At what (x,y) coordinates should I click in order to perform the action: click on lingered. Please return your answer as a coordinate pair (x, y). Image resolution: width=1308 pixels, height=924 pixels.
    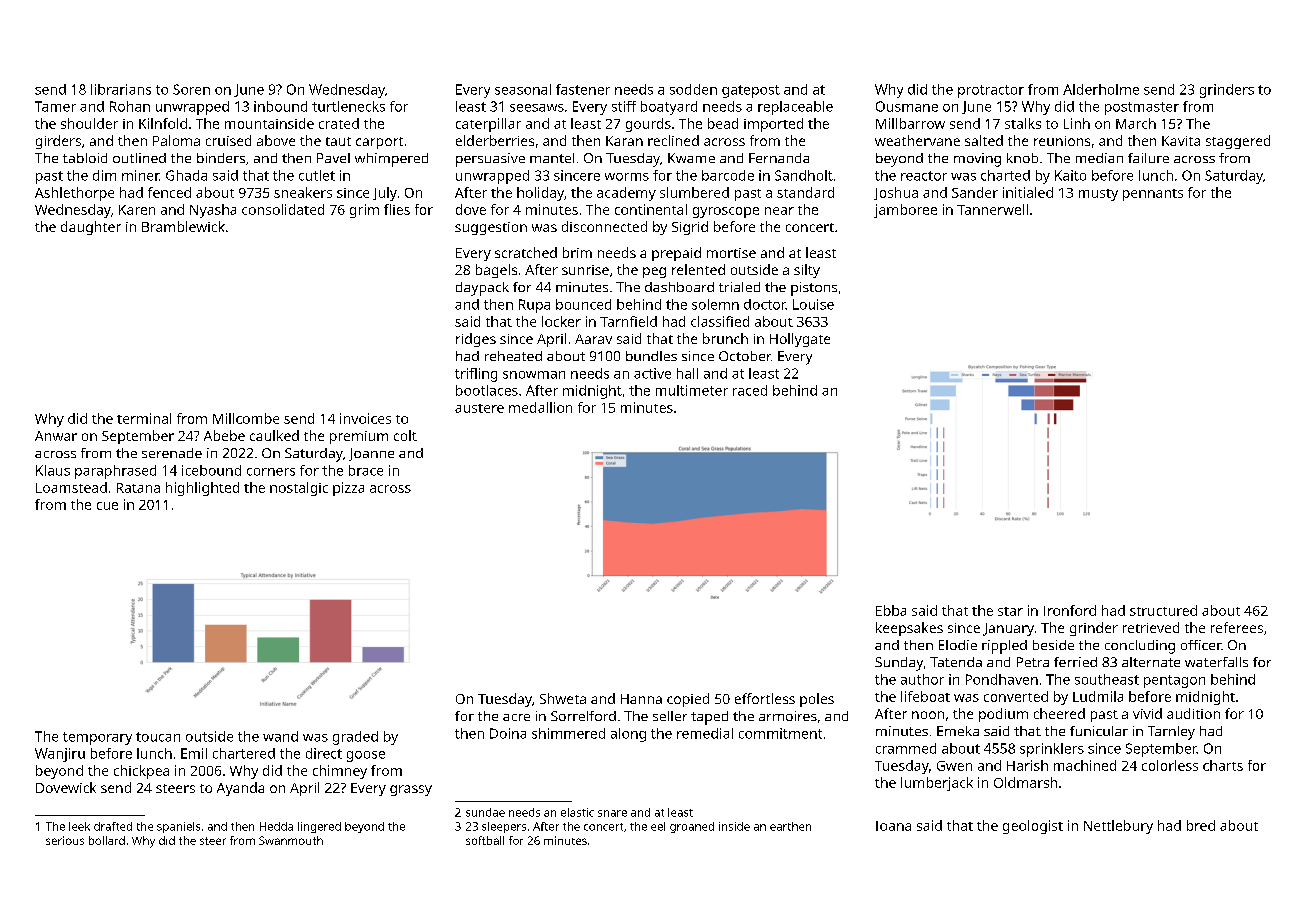
    Looking at the image, I should click on (319, 827).
